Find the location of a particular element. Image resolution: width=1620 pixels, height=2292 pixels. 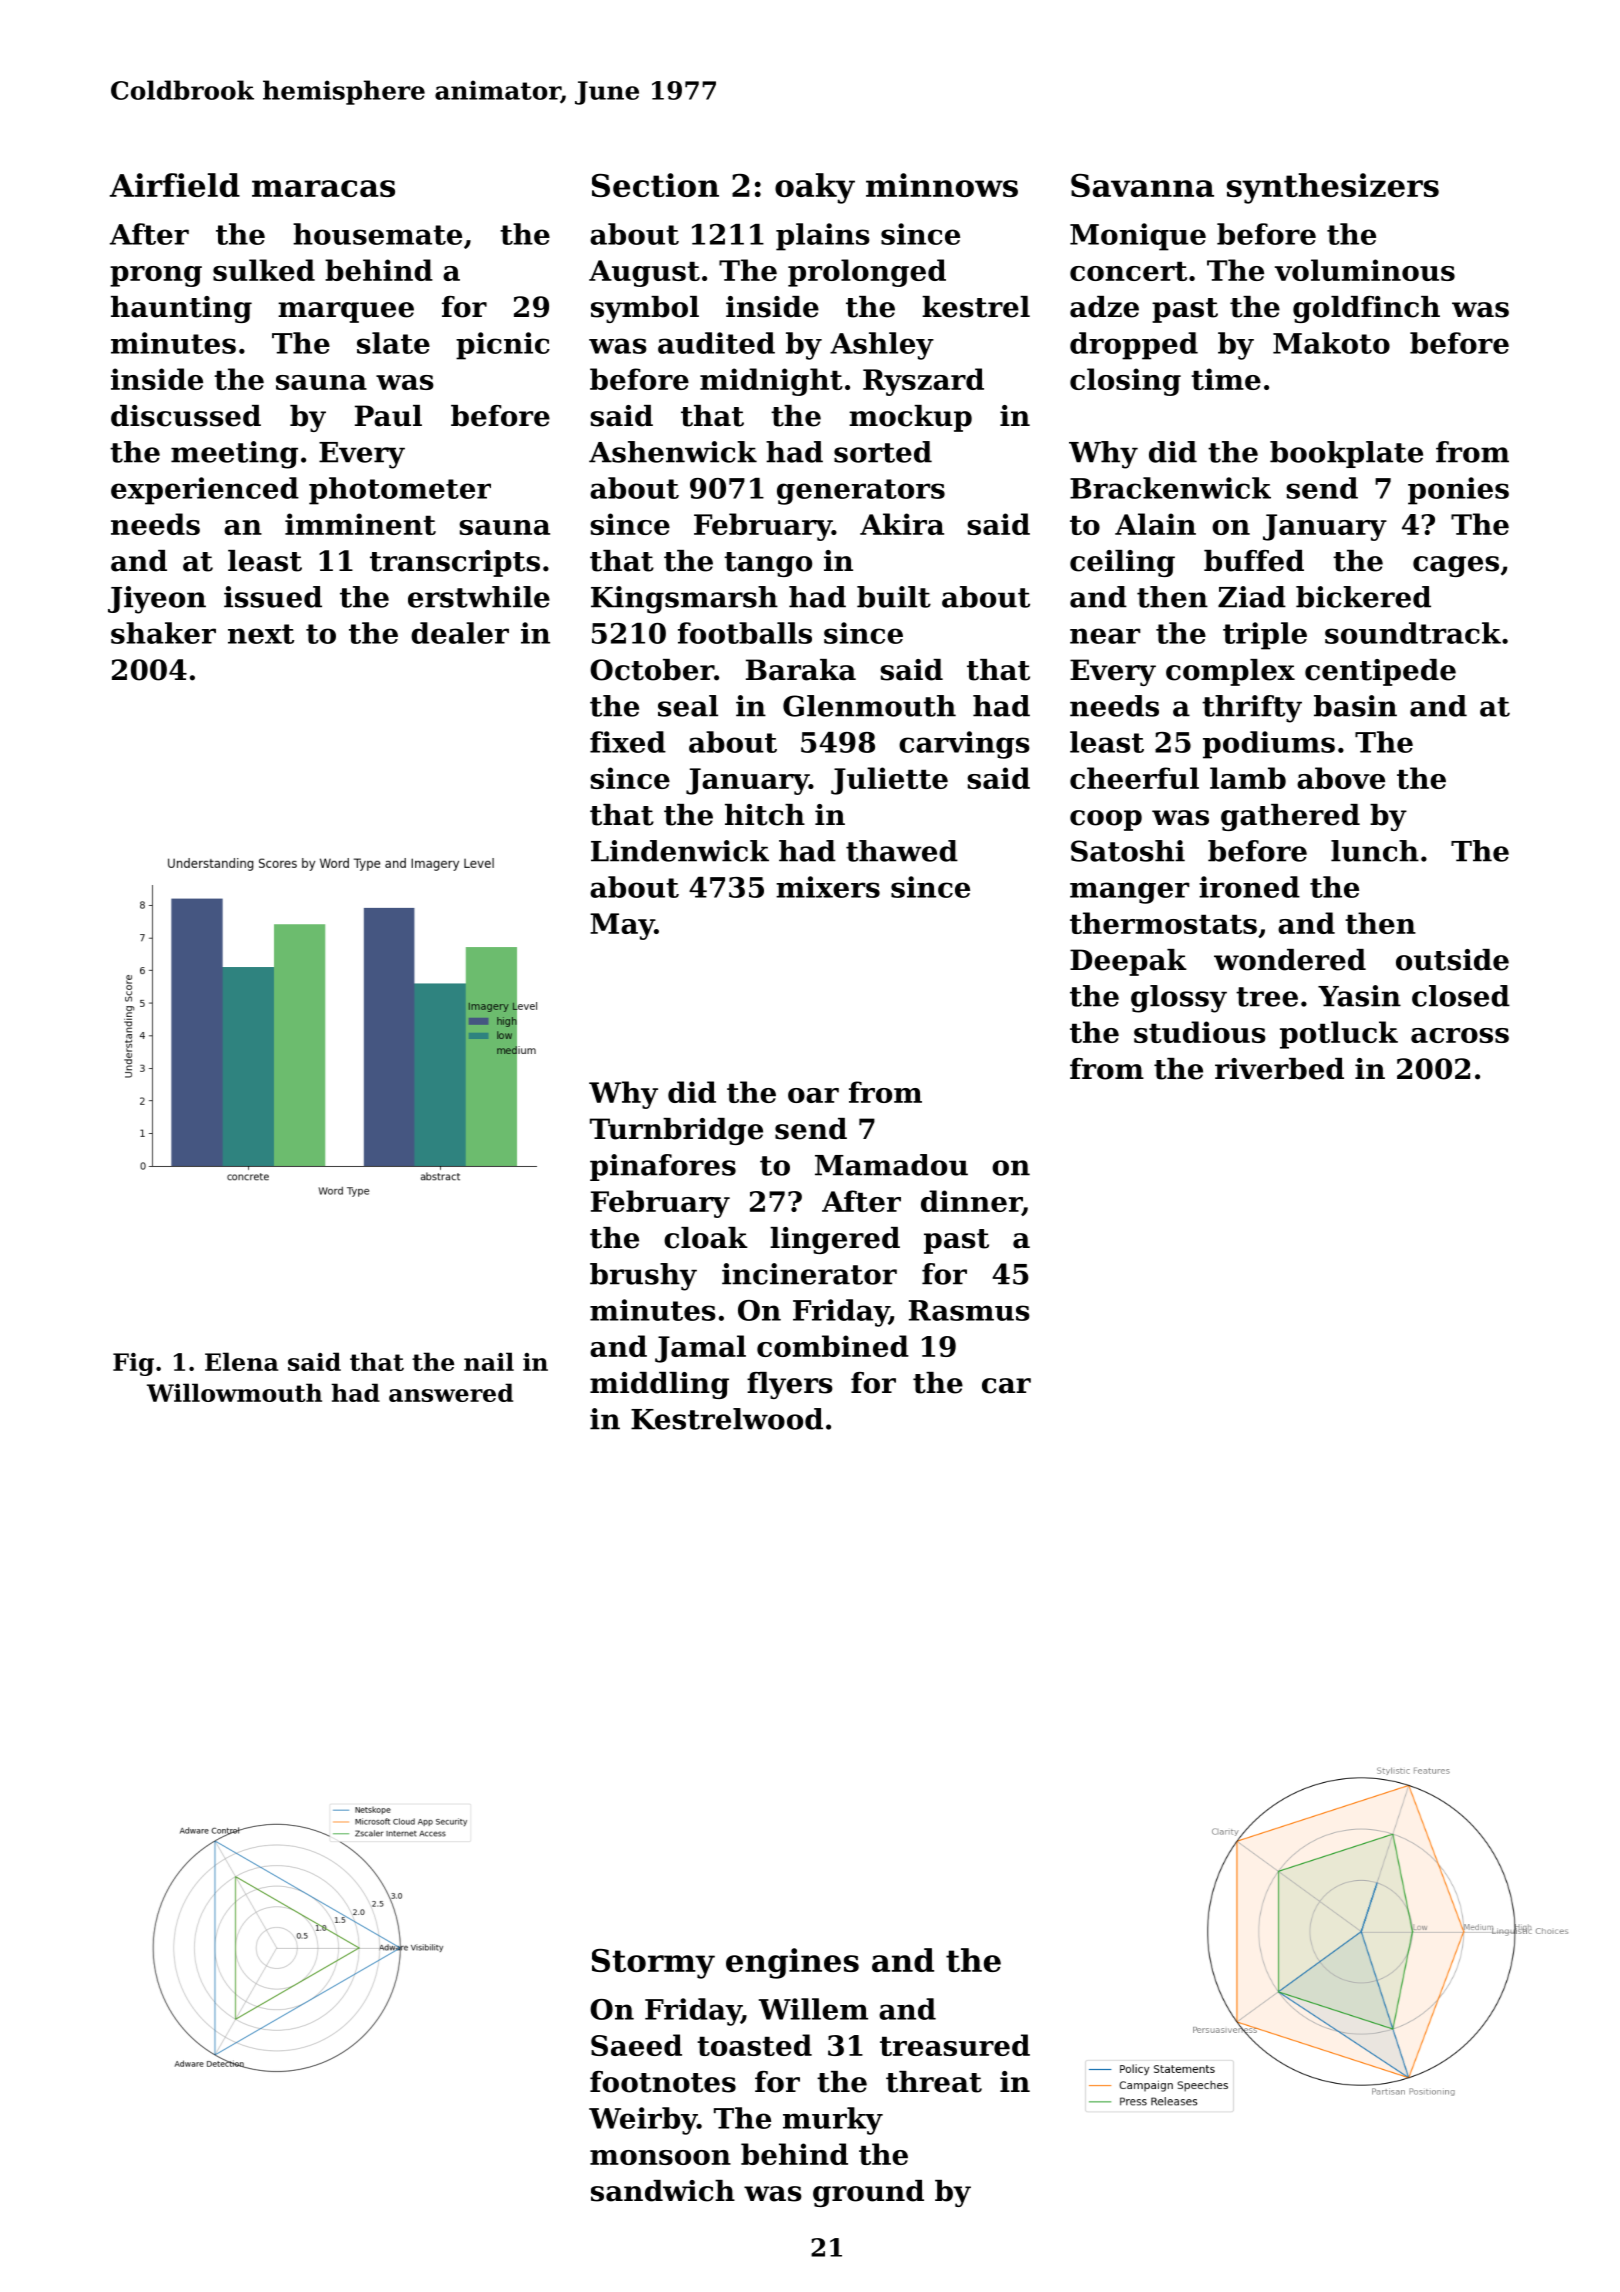

gathered is located at coordinates (1290, 817).
